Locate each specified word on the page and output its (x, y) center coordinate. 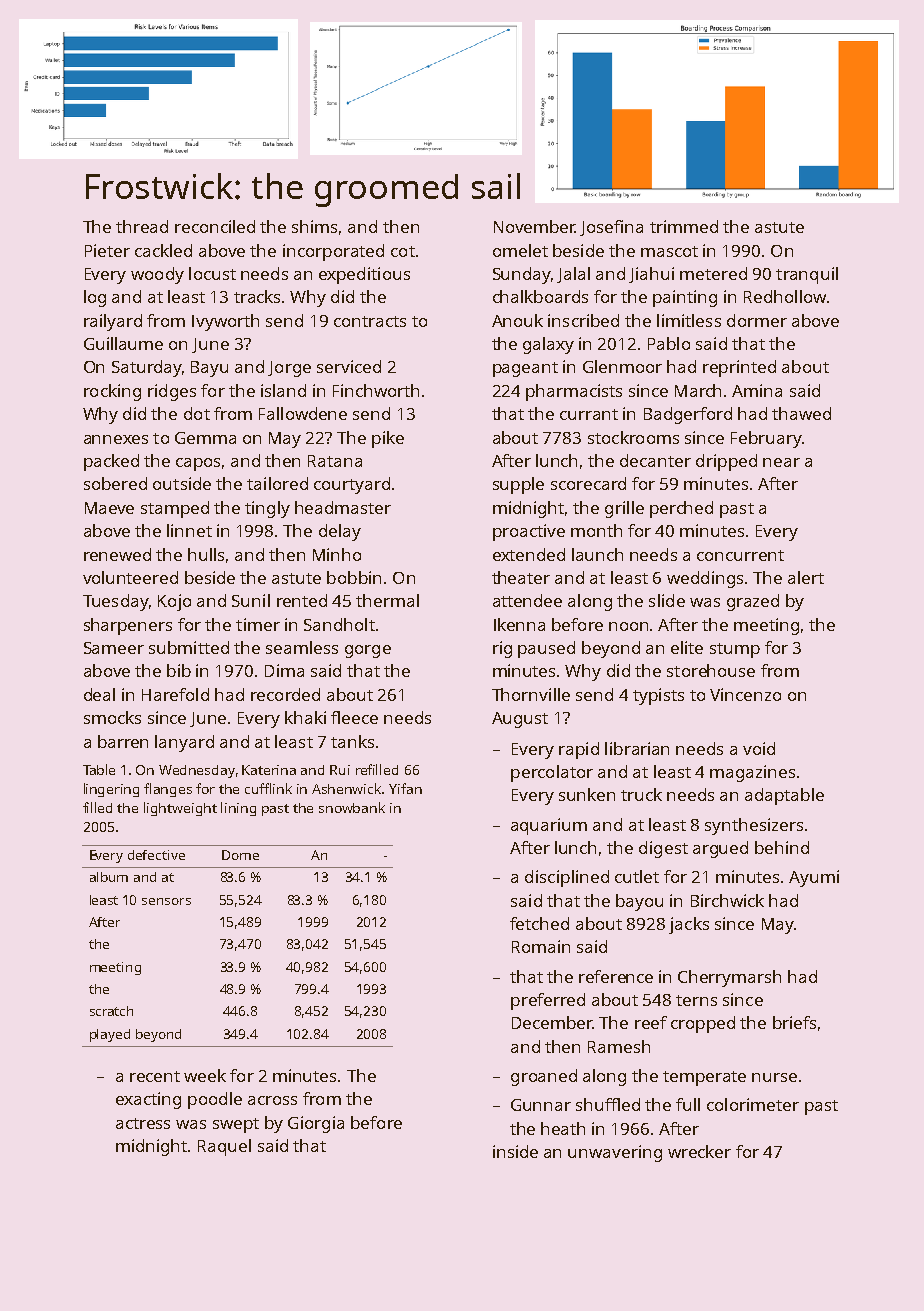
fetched (539, 923)
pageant (525, 369)
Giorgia (316, 1124)
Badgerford (688, 415)
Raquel (224, 1147)
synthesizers (754, 826)
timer (258, 624)
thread (142, 226)
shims (314, 226)
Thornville (531, 694)
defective (156, 855)
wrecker (699, 1151)
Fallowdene (303, 413)
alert (806, 577)
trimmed (684, 226)
